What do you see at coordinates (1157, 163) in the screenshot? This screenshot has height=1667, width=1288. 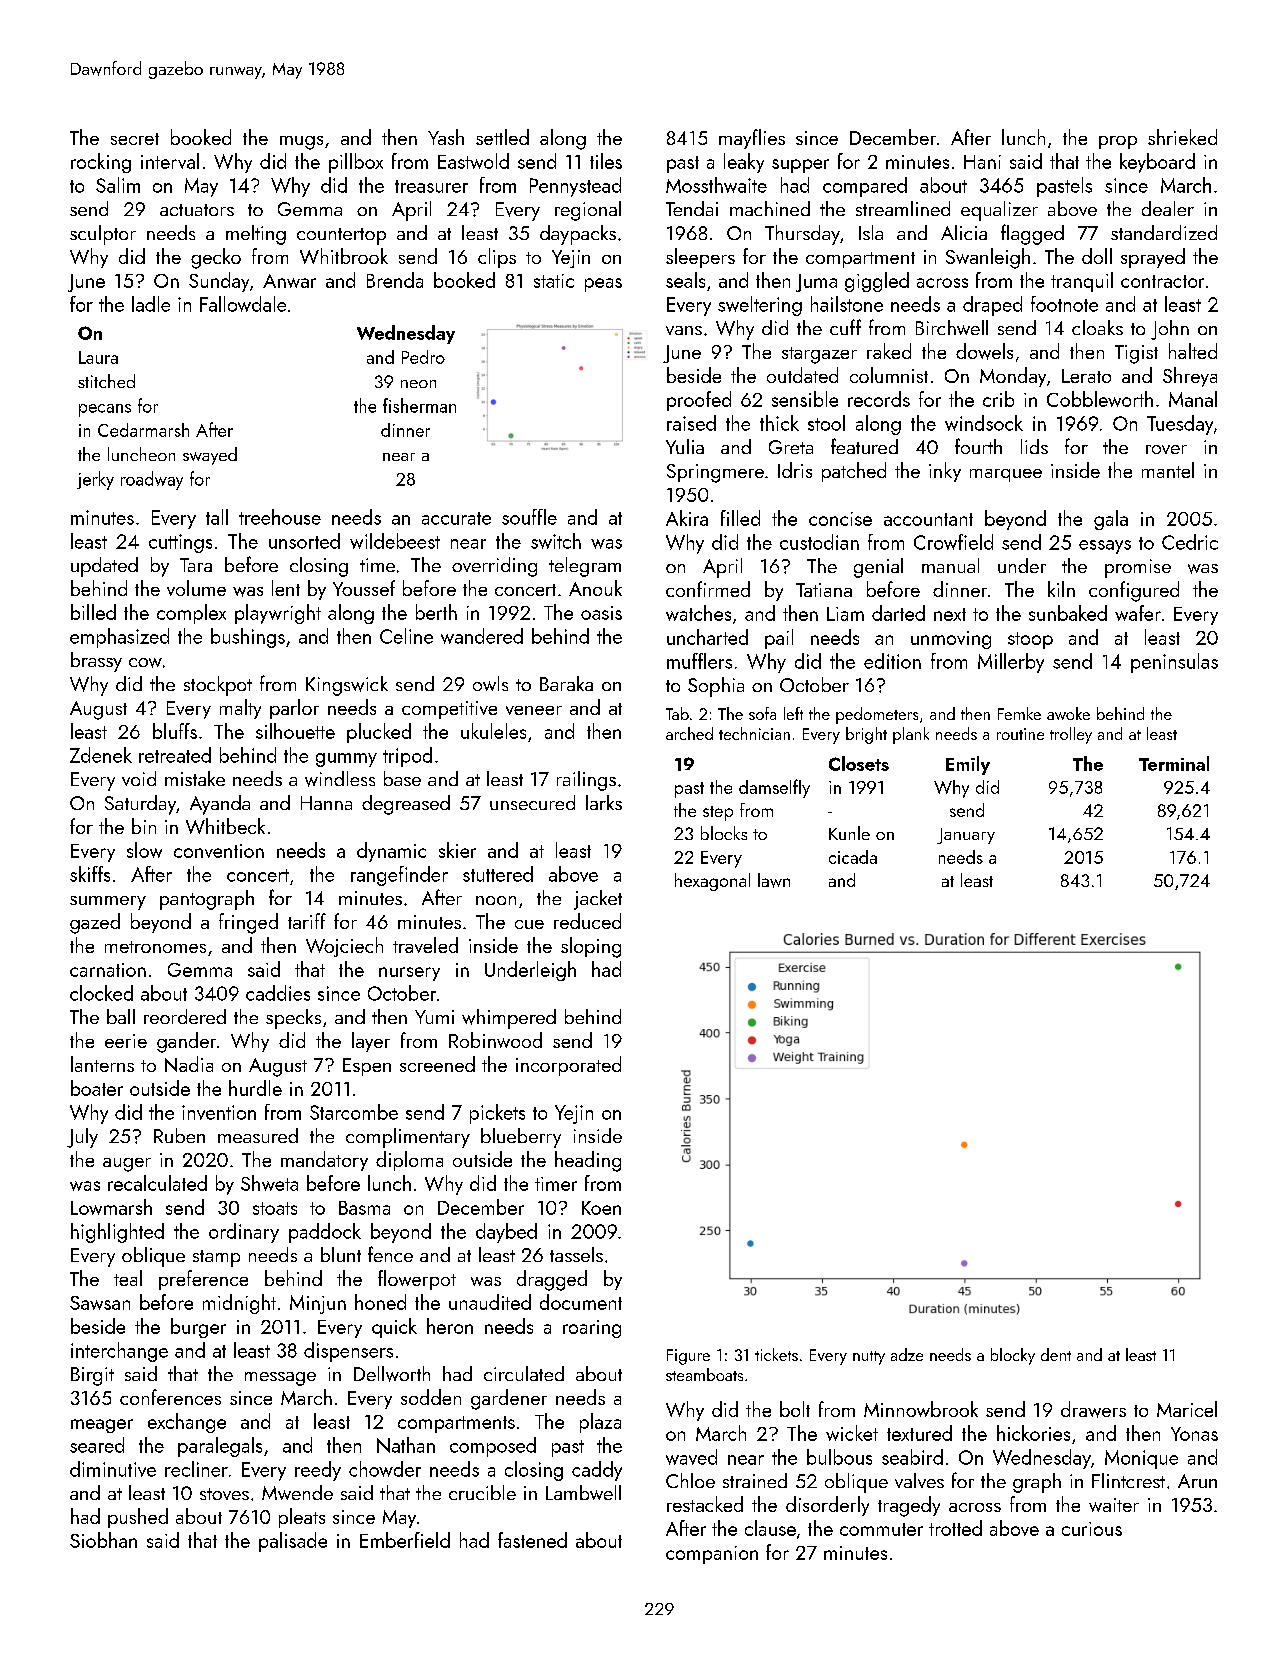 I see `keyboard` at bounding box center [1157, 163].
